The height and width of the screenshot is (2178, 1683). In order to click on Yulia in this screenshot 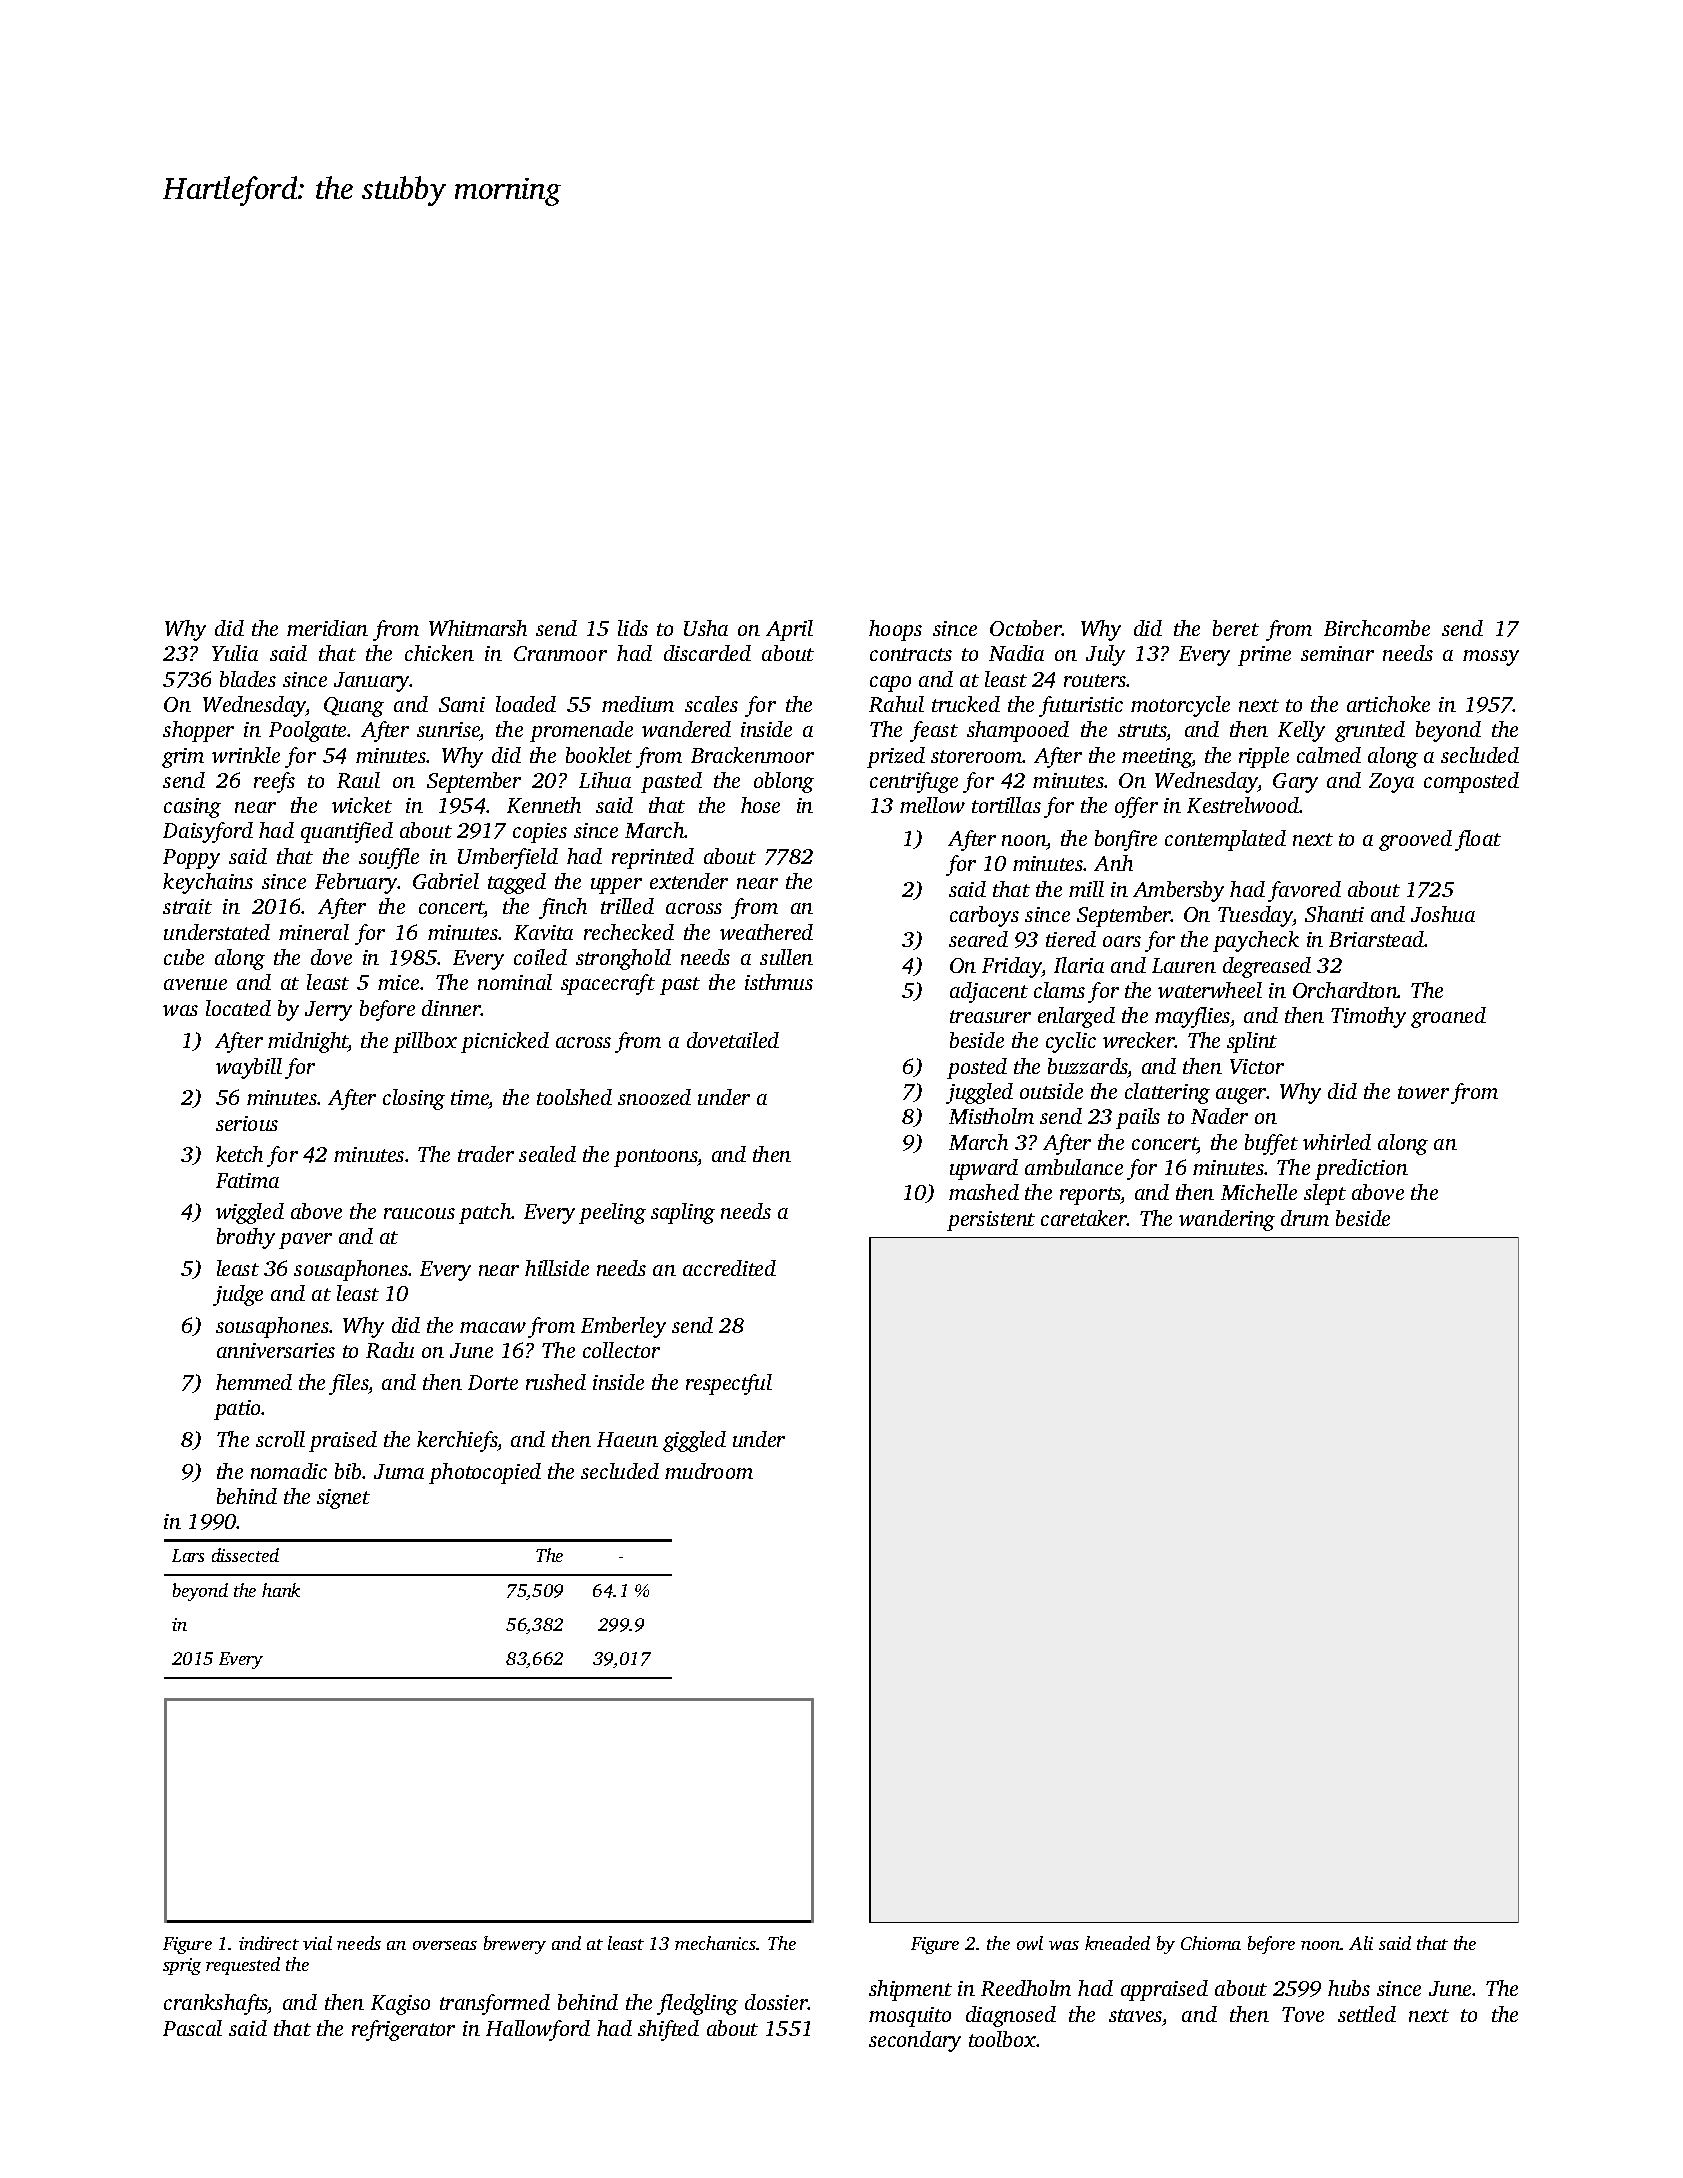, I will do `click(235, 653)`.
